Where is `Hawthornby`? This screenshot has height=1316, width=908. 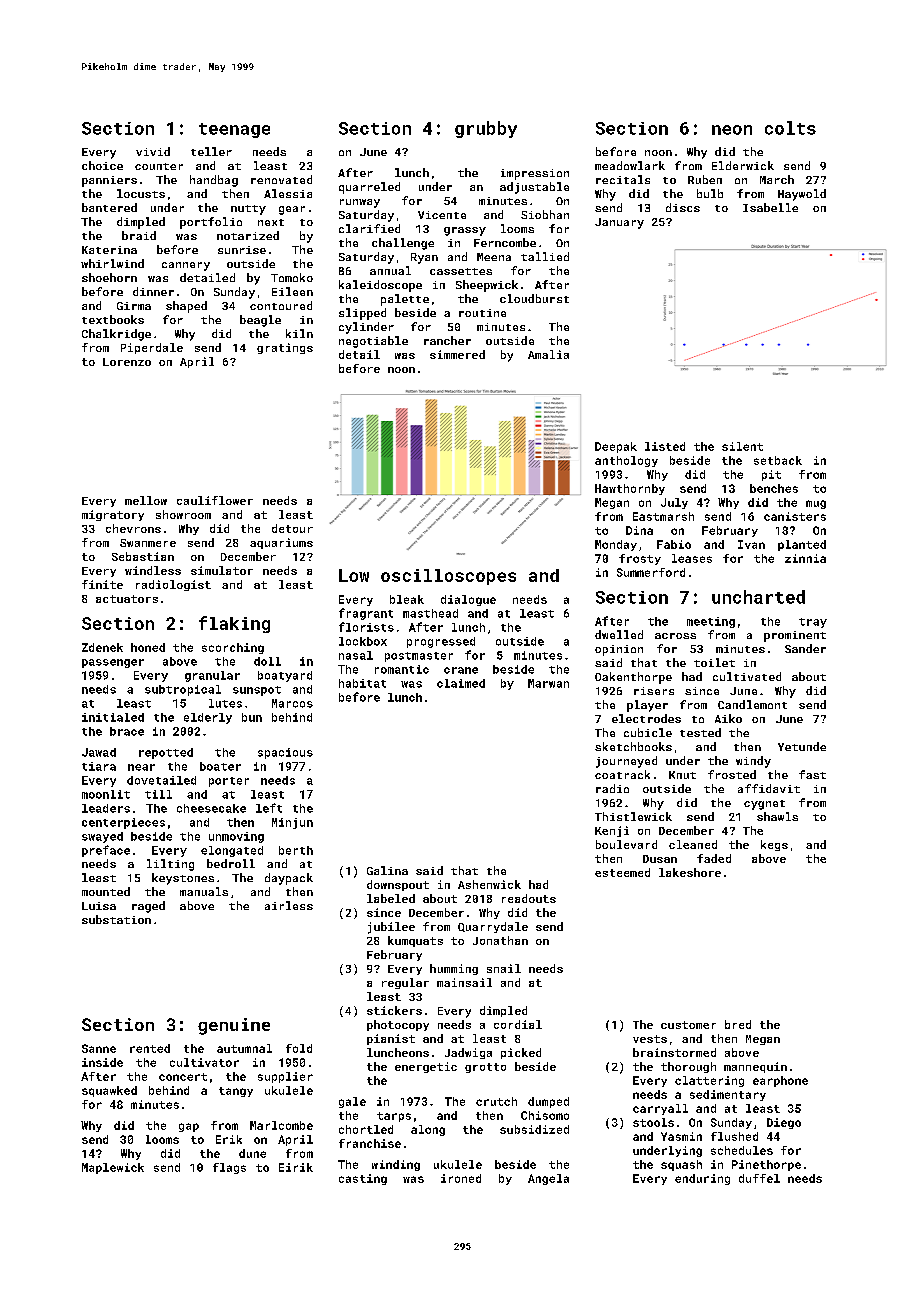
Hawthornby is located at coordinates (630, 489).
